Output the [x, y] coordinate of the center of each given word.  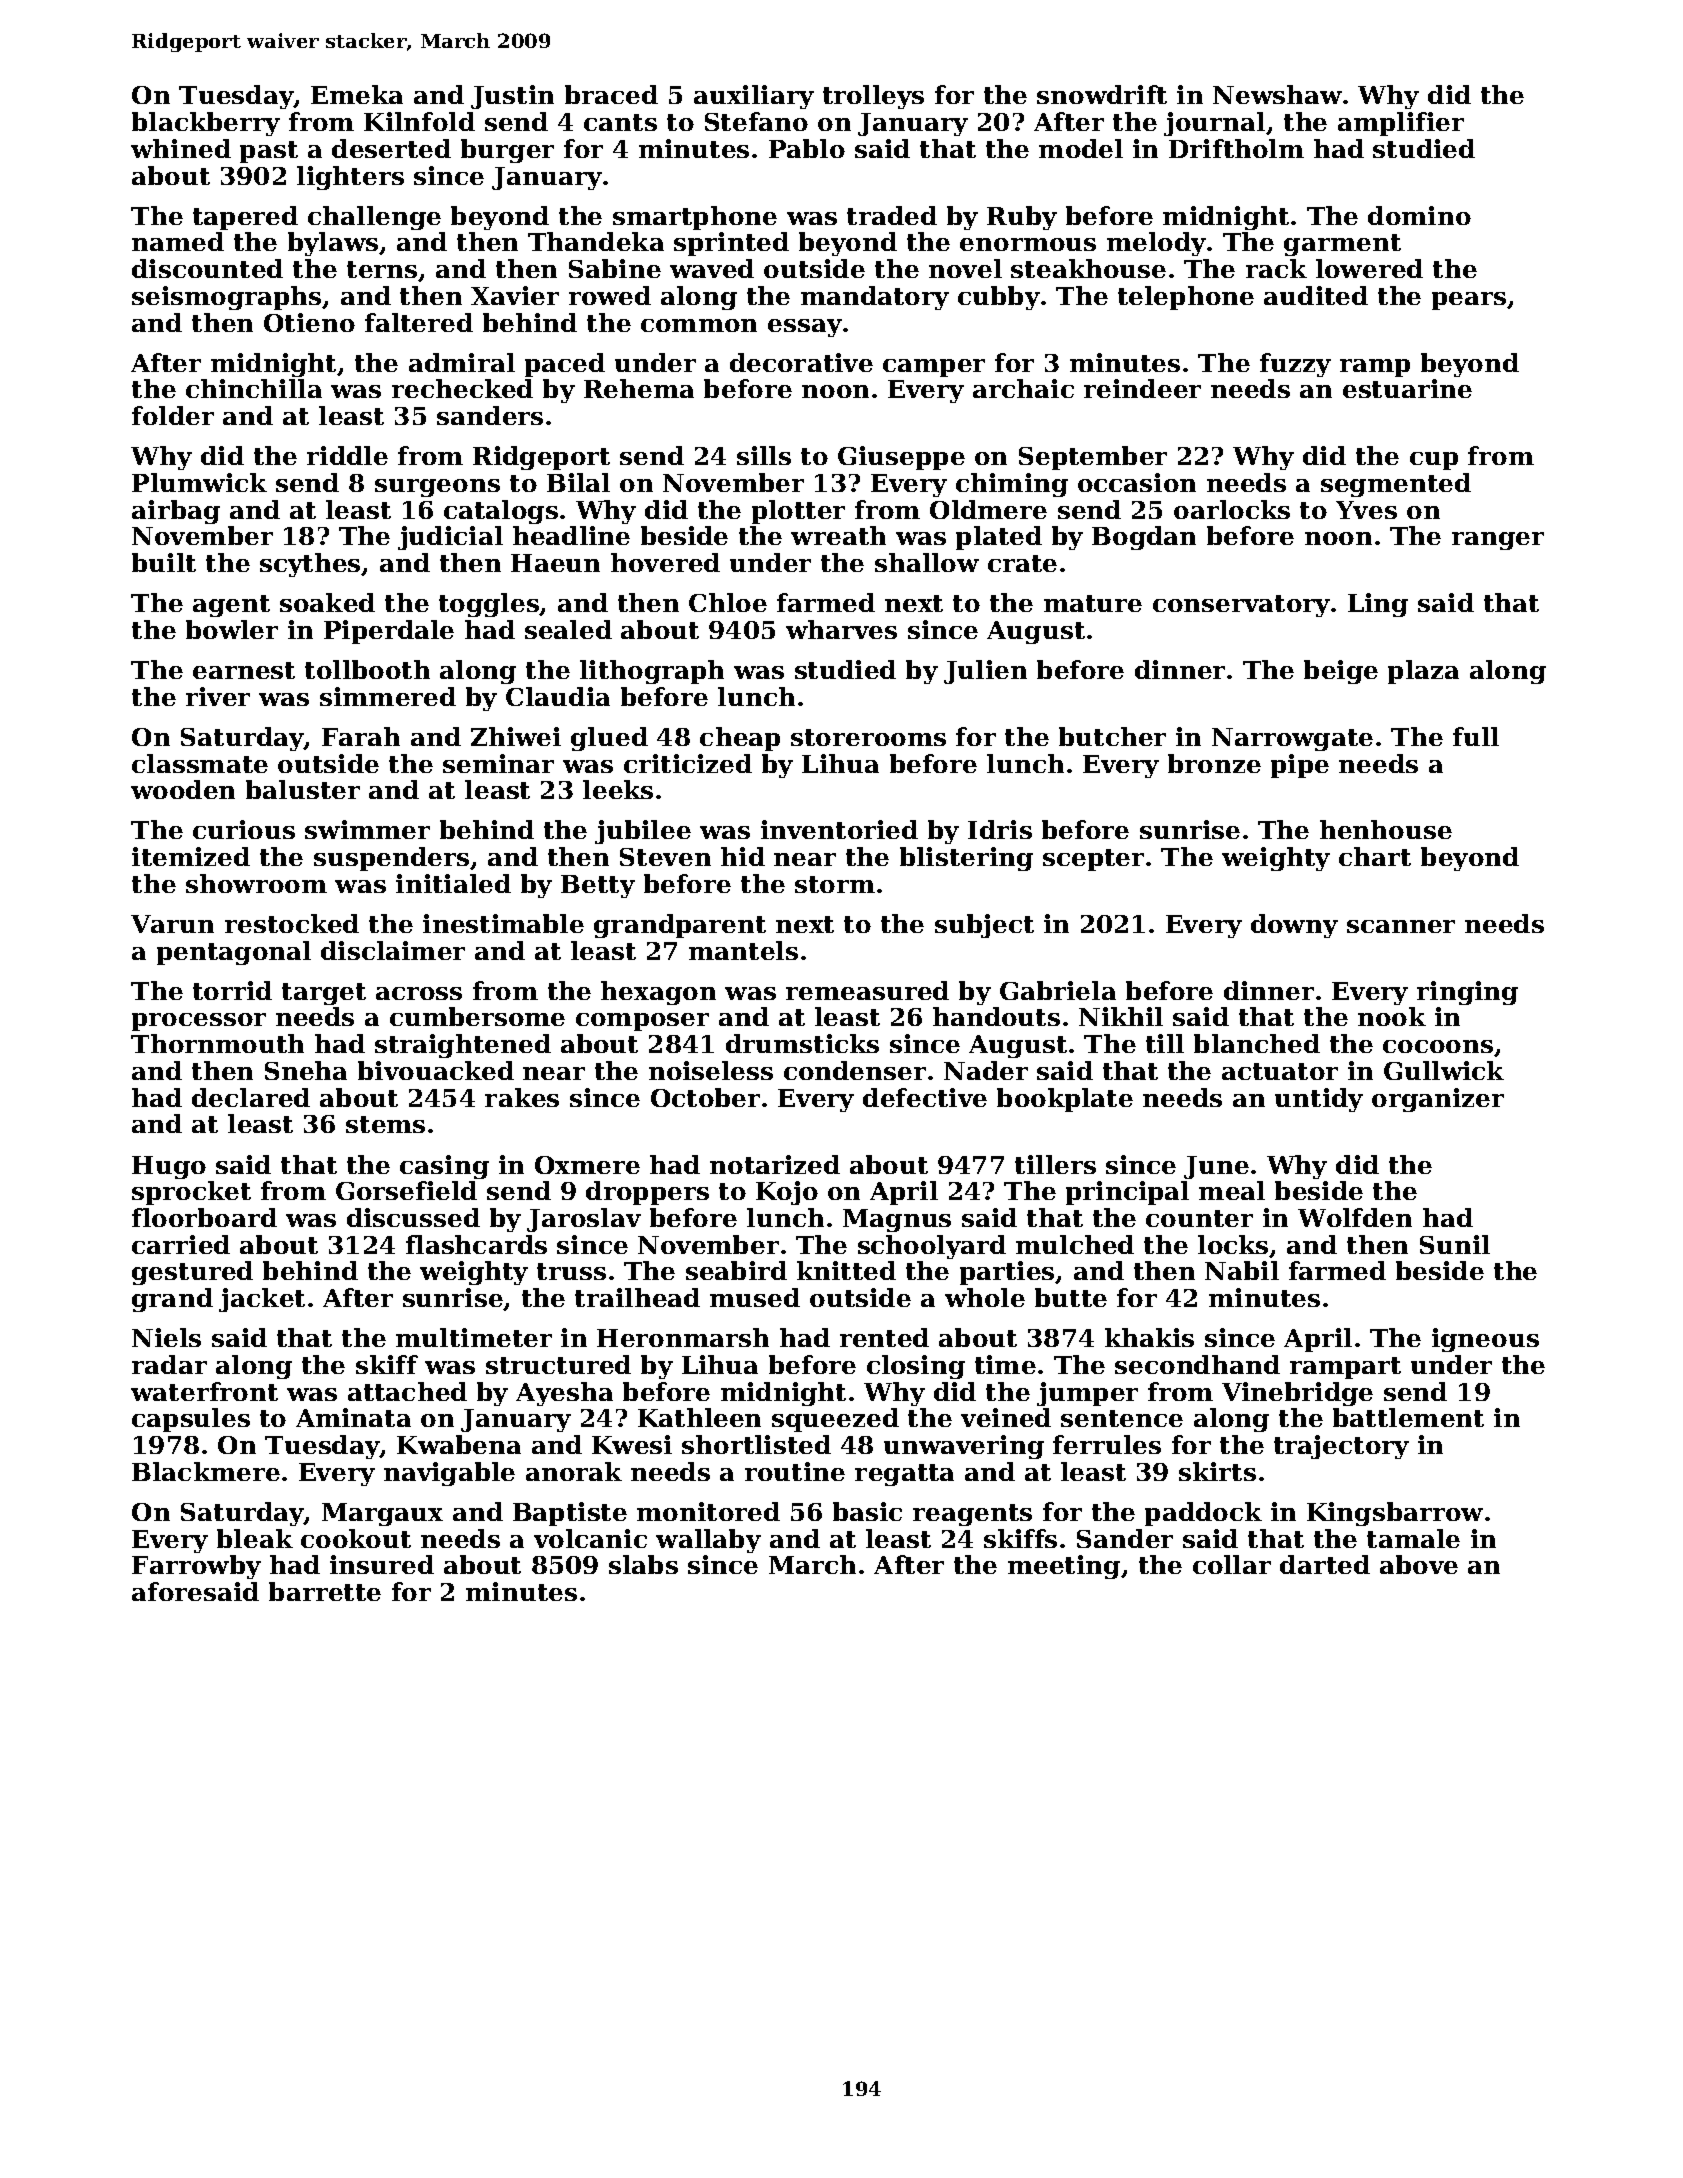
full [1476, 736]
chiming [1012, 485]
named [178, 241]
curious [244, 829]
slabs [643, 1564]
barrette [325, 1591]
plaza [1423, 672]
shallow [927, 562]
